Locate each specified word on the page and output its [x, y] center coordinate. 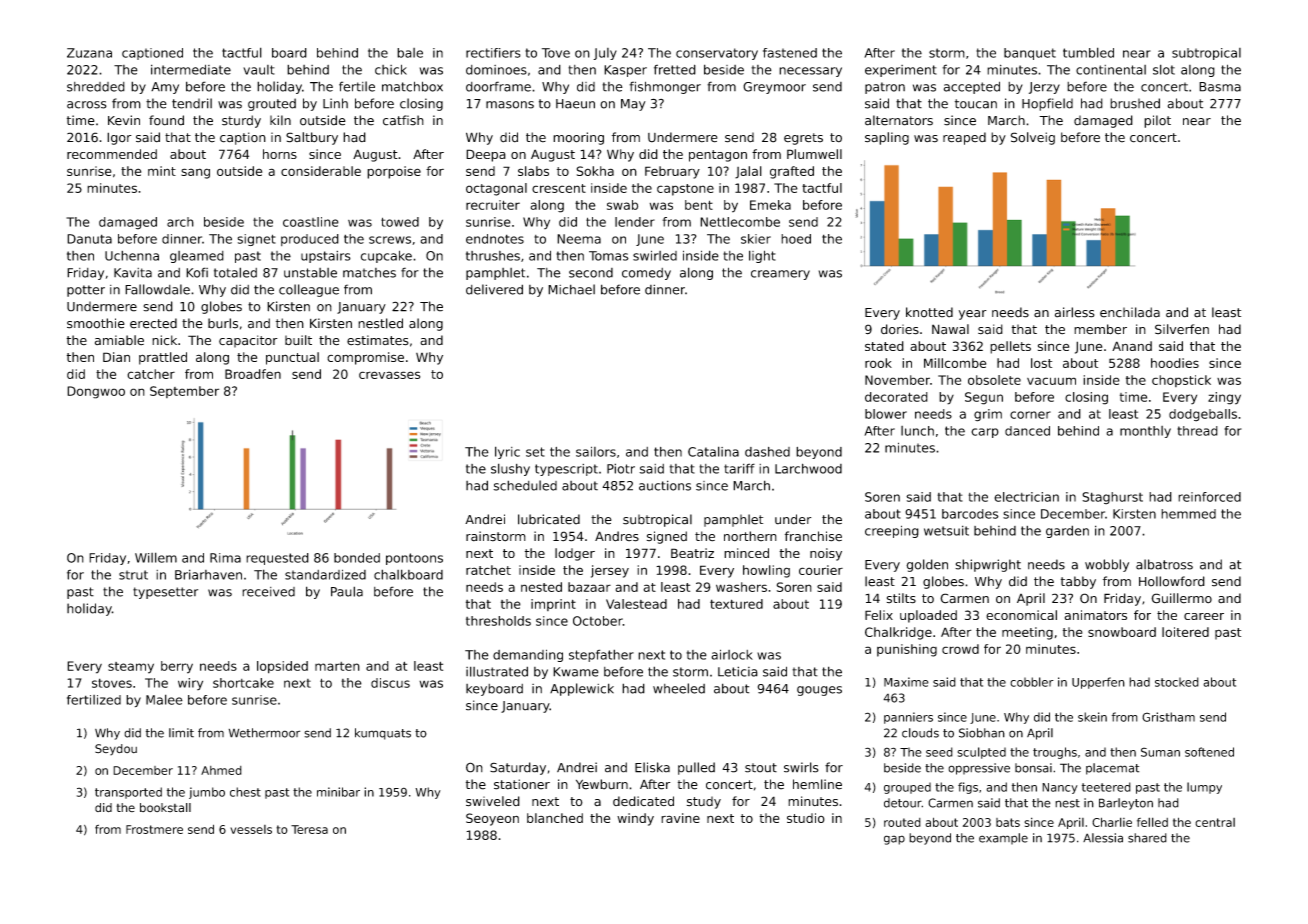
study [704, 802]
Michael [571, 289]
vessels [251, 829]
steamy [131, 668]
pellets [1010, 347]
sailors [596, 451]
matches [369, 273]
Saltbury [312, 138]
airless [1075, 312]
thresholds [498, 621]
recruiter [493, 205]
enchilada [1130, 312]
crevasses [389, 375]
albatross [1164, 564]
